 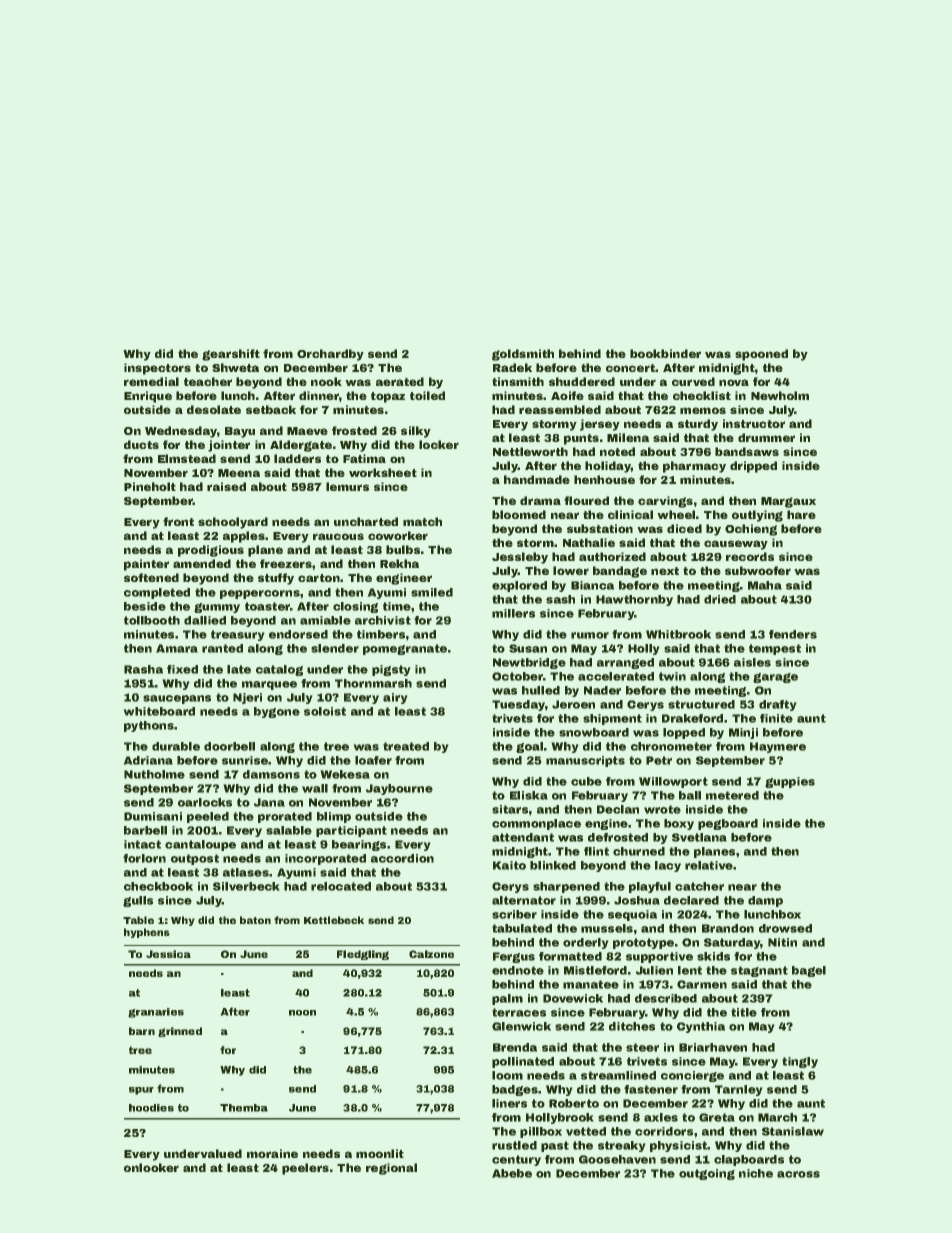 What do you see at coordinates (330, 355) in the screenshot?
I see `Orchardby` at bounding box center [330, 355].
